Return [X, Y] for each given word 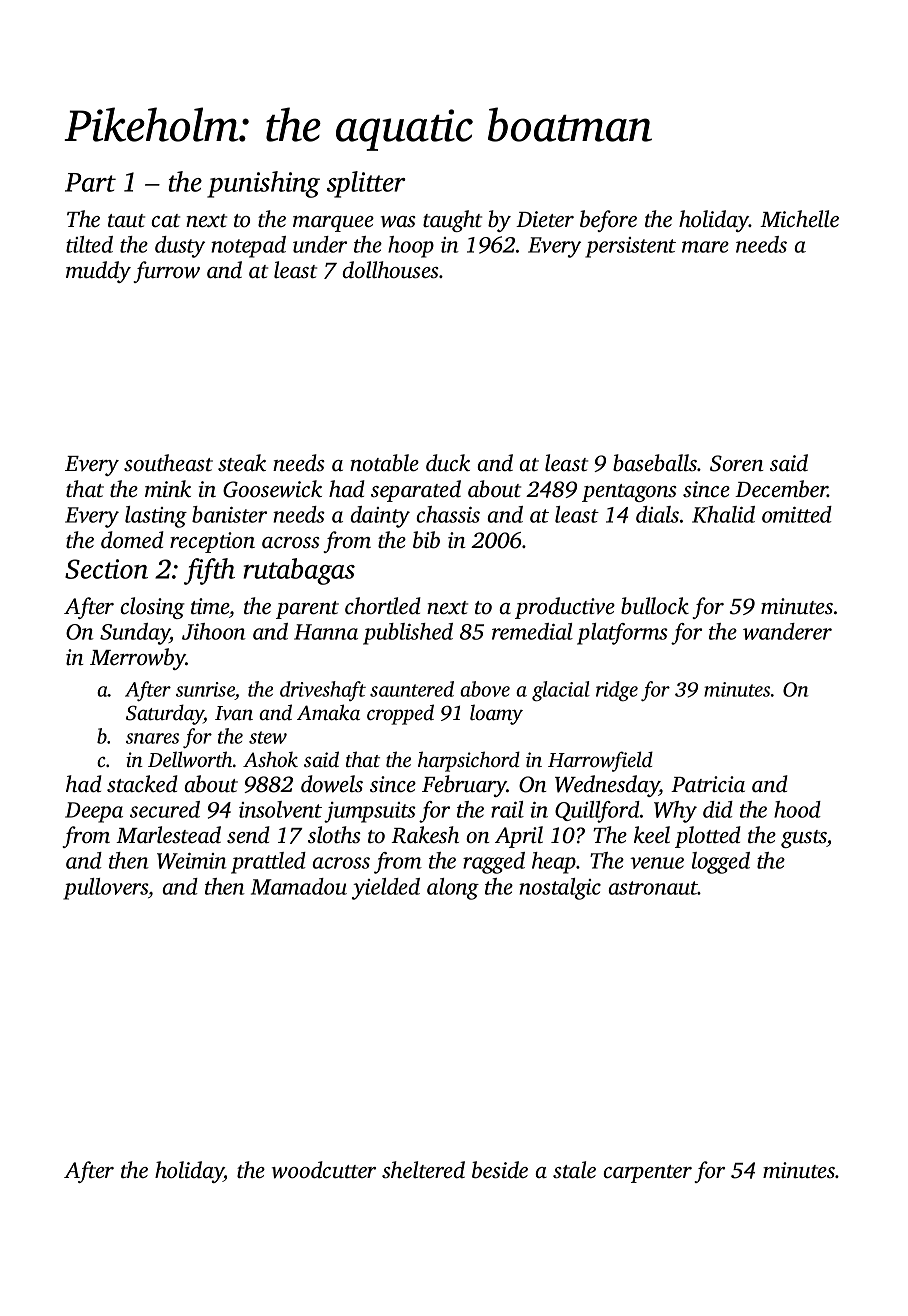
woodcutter [324, 1170]
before [608, 221]
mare [705, 247]
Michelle [799, 219]
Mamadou [299, 886]
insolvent [280, 809]
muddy [98, 272]
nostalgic [560, 889]
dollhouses [390, 270]
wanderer [787, 631]
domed [132, 540]
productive [565, 608]
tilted [89, 244]
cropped [400, 714]
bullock [655, 606]
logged [721, 863]
